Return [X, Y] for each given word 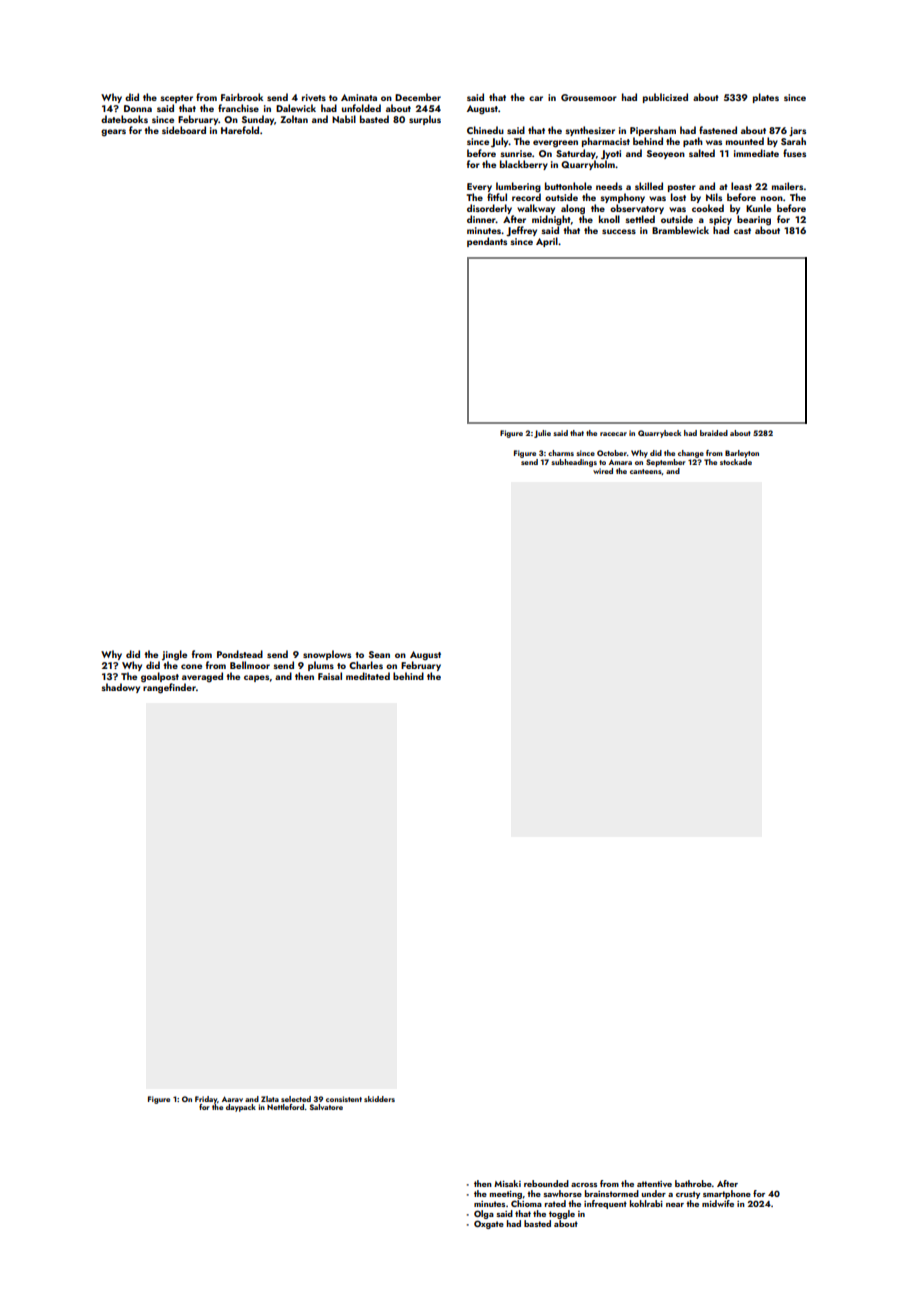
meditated [368, 676]
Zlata [270, 1099]
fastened [718, 130]
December [418, 97]
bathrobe [693, 1183]
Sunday [258, 120]
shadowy [120, 688]
